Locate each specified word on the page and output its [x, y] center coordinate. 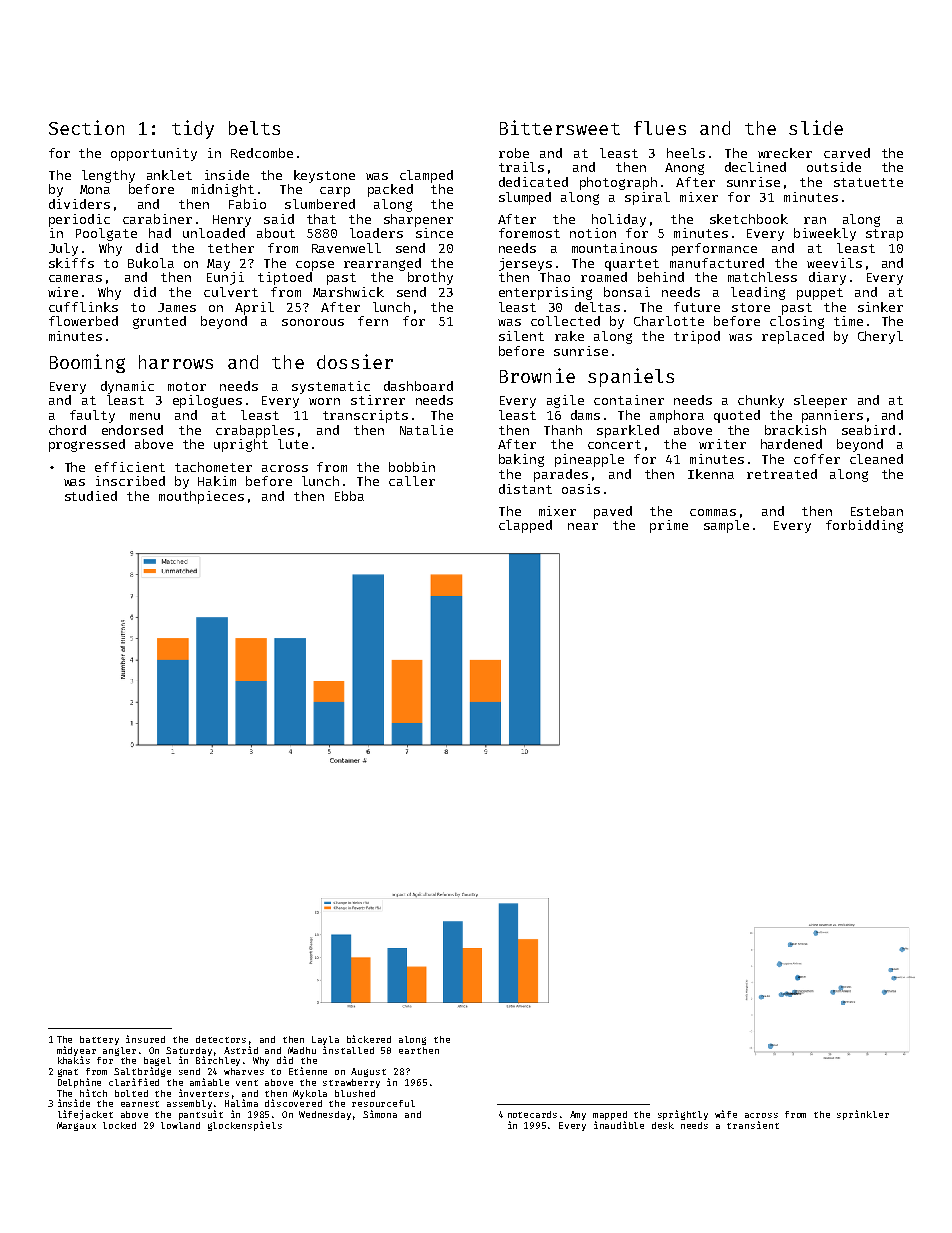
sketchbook [749, 219]
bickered [369, 1039]
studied [91, 496]
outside [834, 167]
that [321, 219]
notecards [532, 1114]
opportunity [154, 154]
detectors [221, 1039]
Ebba [349, 496]
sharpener [418, 220]
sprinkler [863, 1115]
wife [726, 1114]
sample [726, 526]
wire [63, 292]
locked [119, 1125]
